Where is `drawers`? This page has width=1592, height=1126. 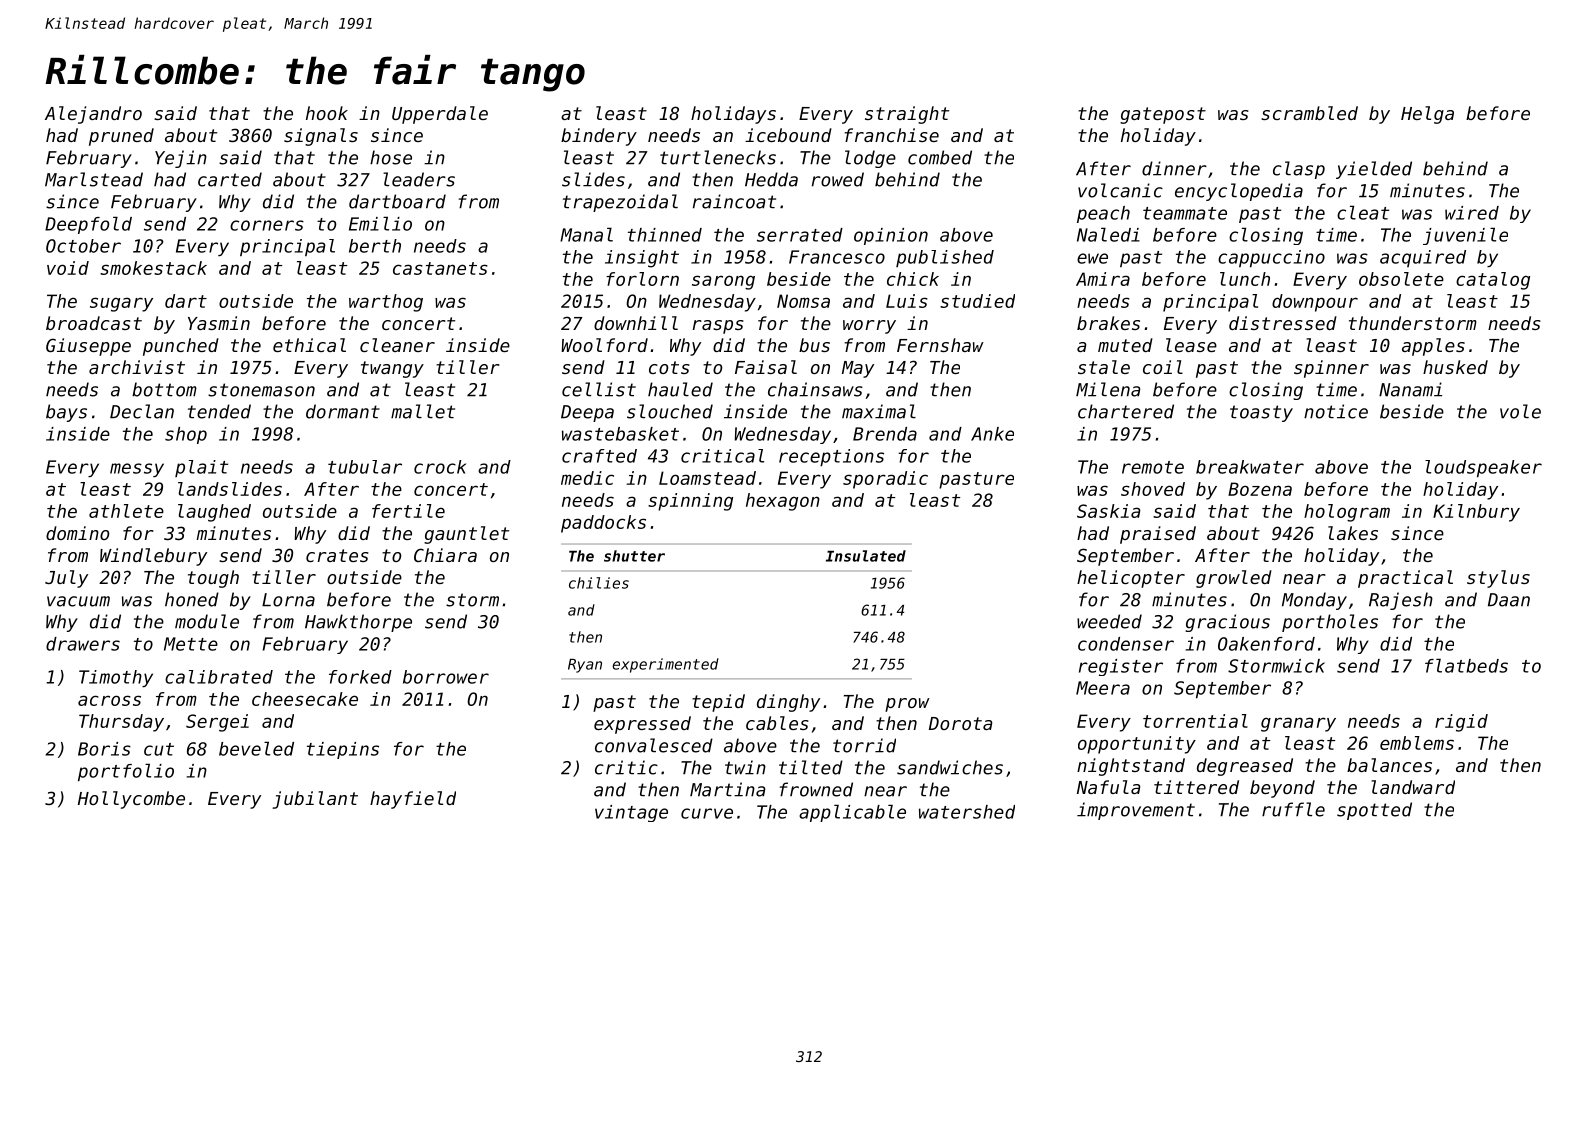
drawers is located at coordinates (83, 644).
